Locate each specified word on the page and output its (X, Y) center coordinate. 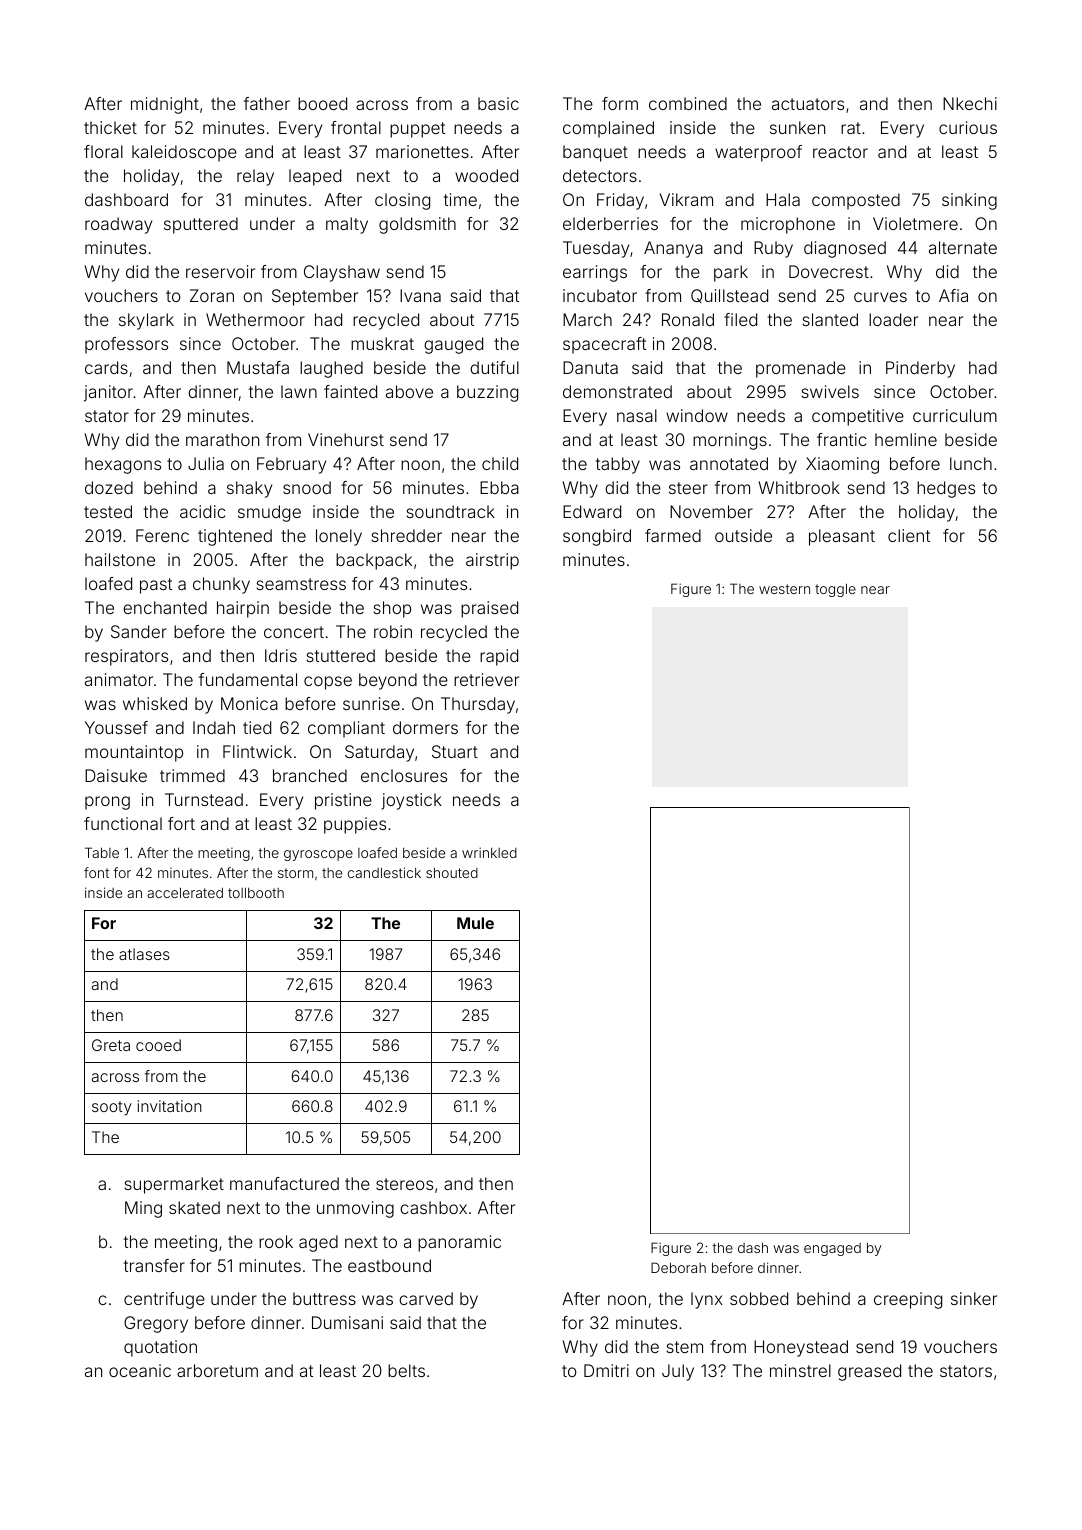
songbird (597, 537)
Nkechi (970, 103)
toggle (835, 590)
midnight (165, 105)
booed (322, 103)
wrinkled (489, 852)
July (678, 1372)
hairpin (243, 609)
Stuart (455, 751)
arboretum (217, 1370)
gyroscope (318, 855)
